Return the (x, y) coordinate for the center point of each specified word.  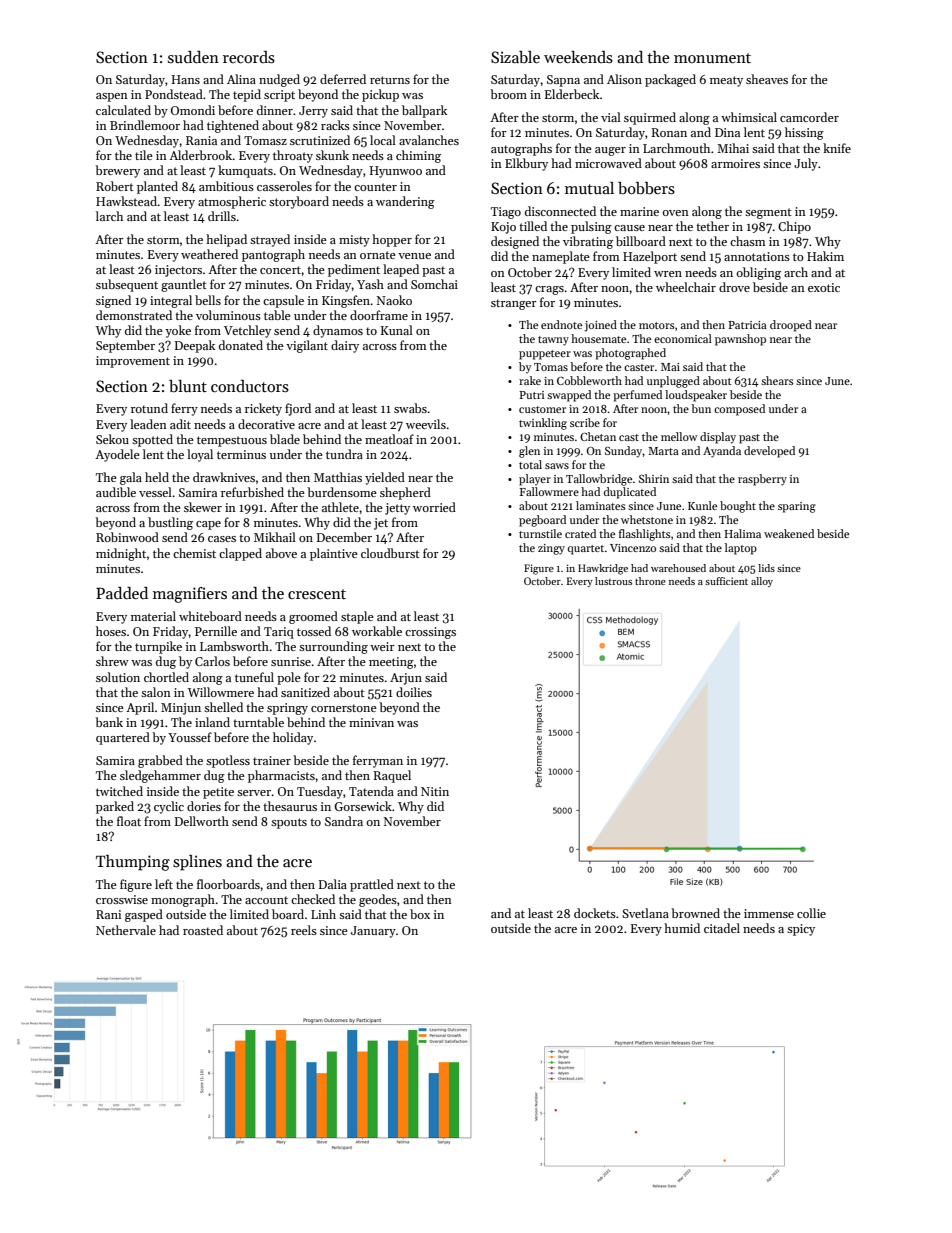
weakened (789, 533)
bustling (170, 523)
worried (434, 507)
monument (712, 58)
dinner (275, 110)
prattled (372, 885)
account (266, 900)
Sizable (515, 57)
